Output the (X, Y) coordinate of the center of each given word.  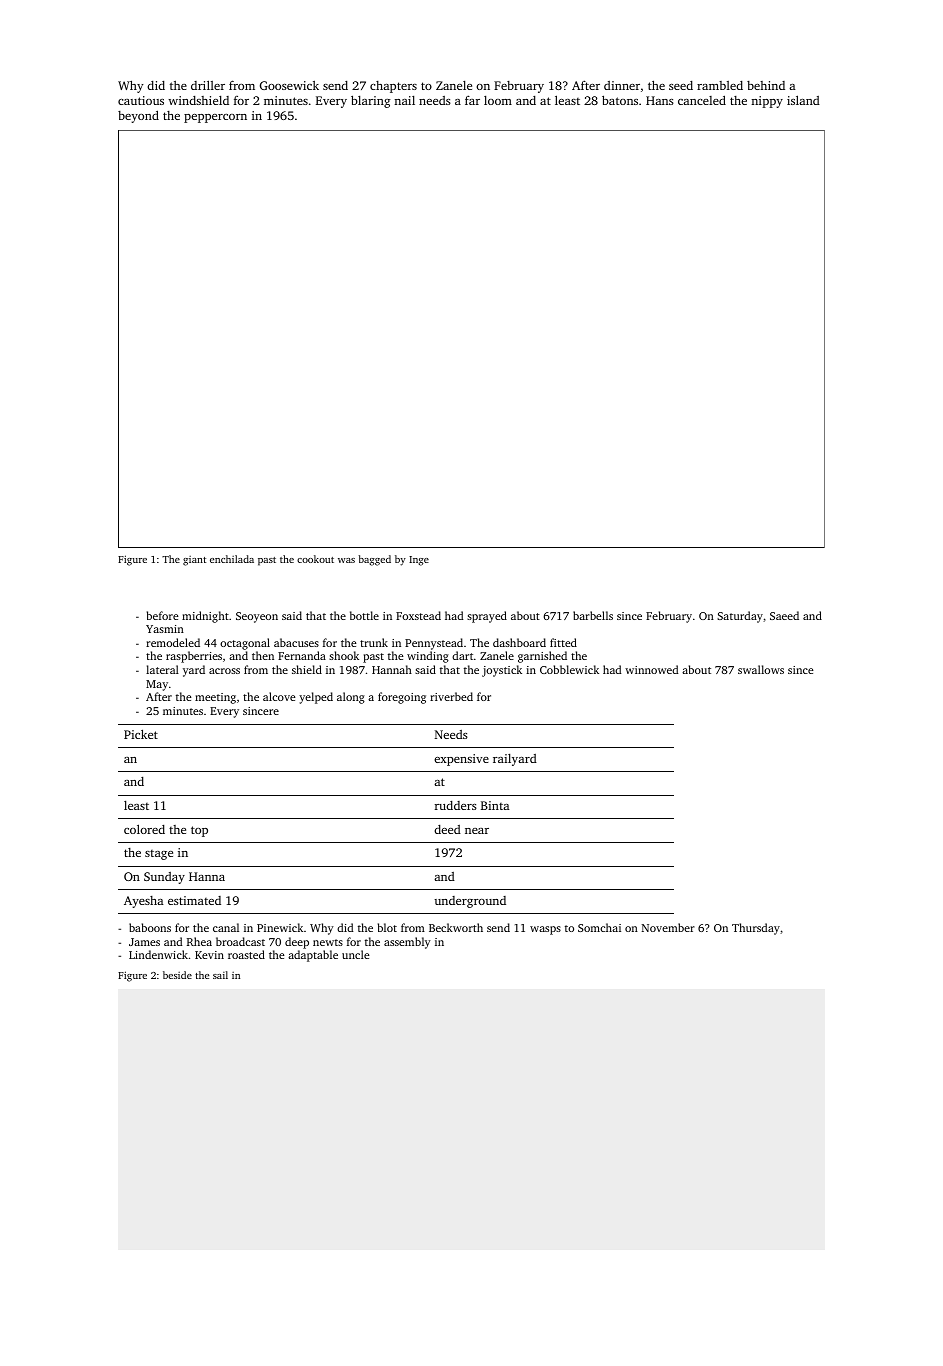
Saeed (784, 615)
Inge (419, 561)
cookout (315, 559)
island (803, 100)
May (157, 685)
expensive (461, 760)
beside (177, 975)
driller (208, 85)
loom (498, 100)
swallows (761, 669)
